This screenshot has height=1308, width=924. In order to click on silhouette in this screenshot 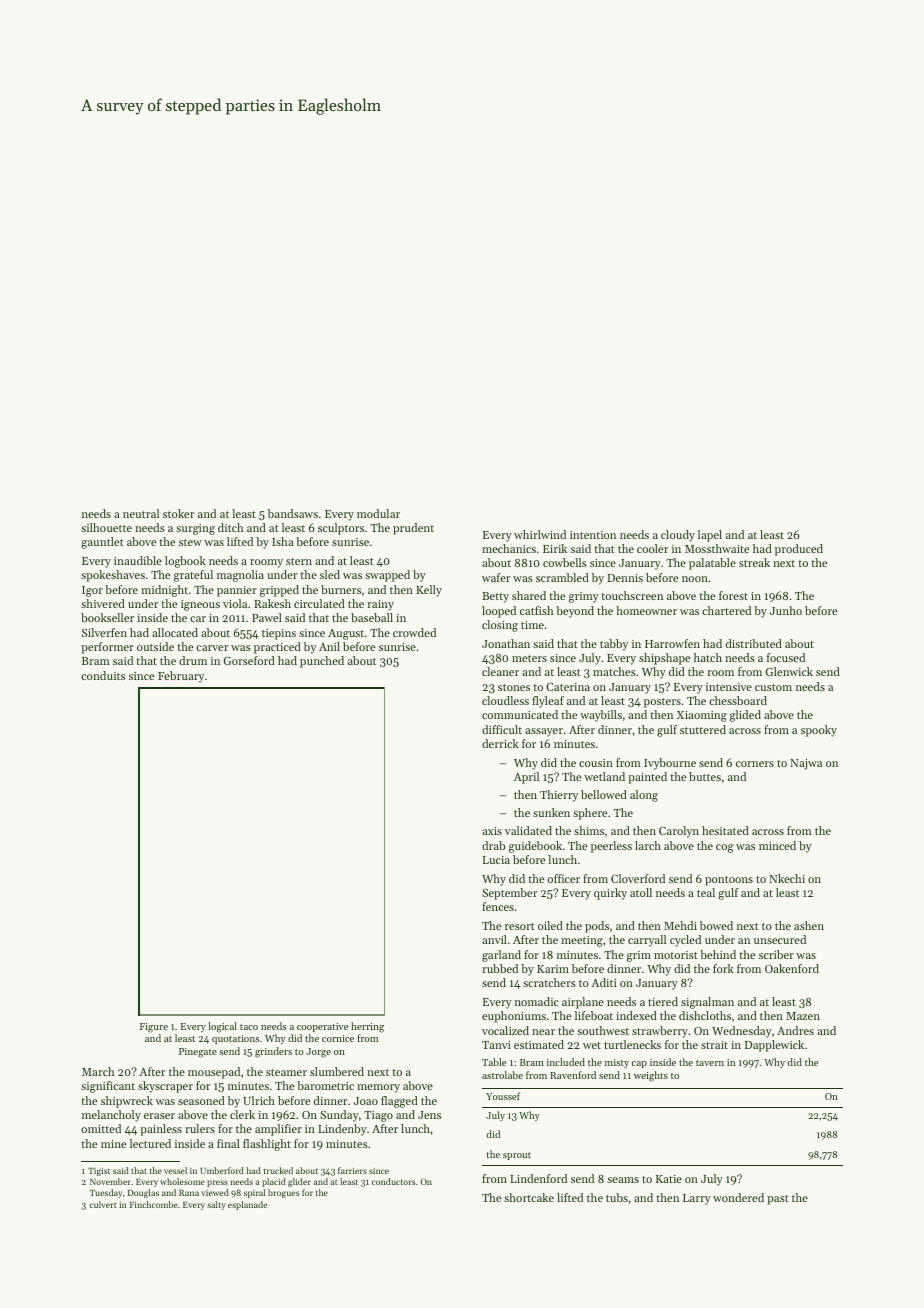, I will do `click(106, 527)`.
